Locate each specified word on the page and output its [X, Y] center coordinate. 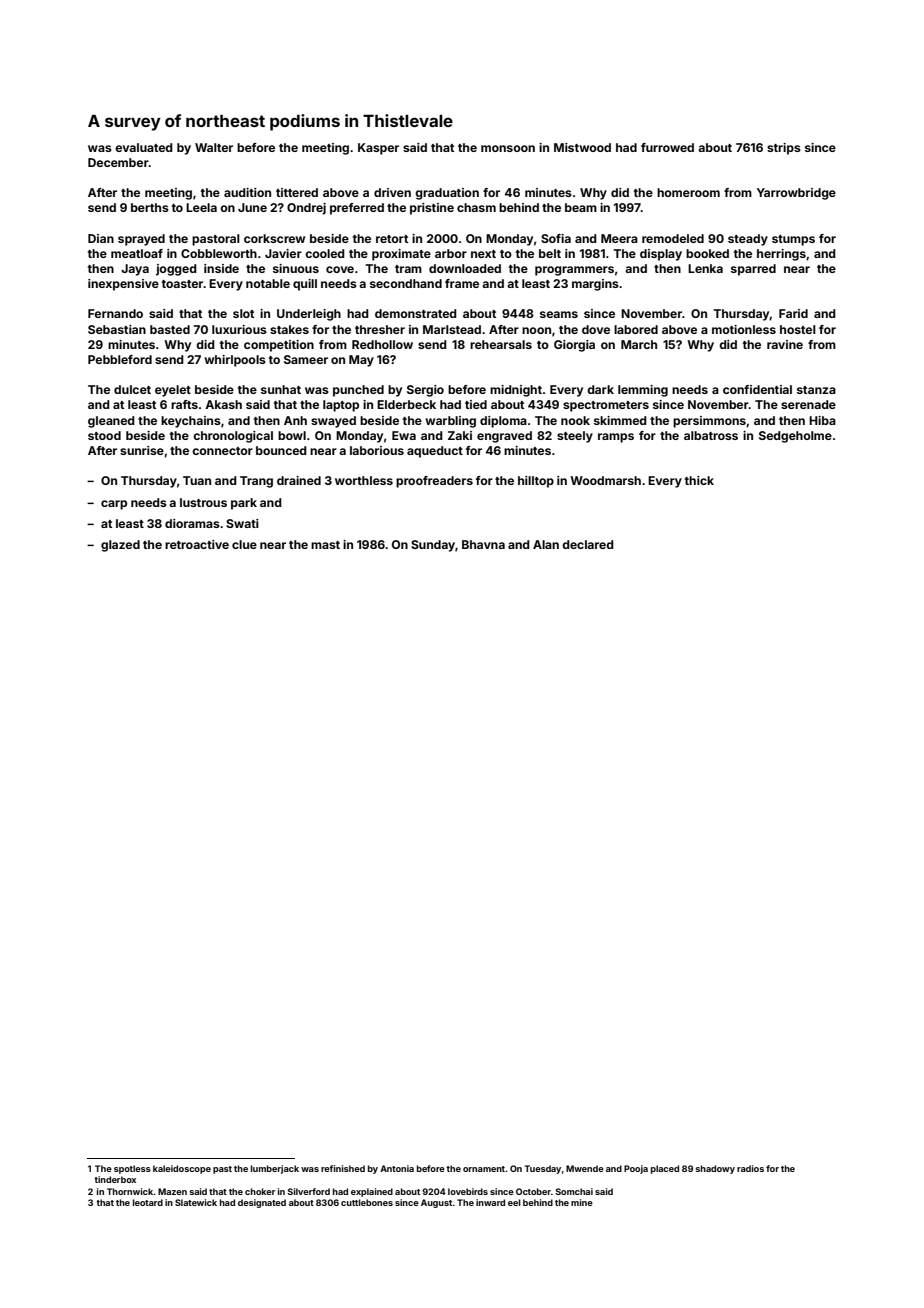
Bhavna [483, 544]
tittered [297, 192]
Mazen [172, 1191]
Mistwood [582, 147]
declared [588, 544]
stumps [793, 240]
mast [325, 545]
